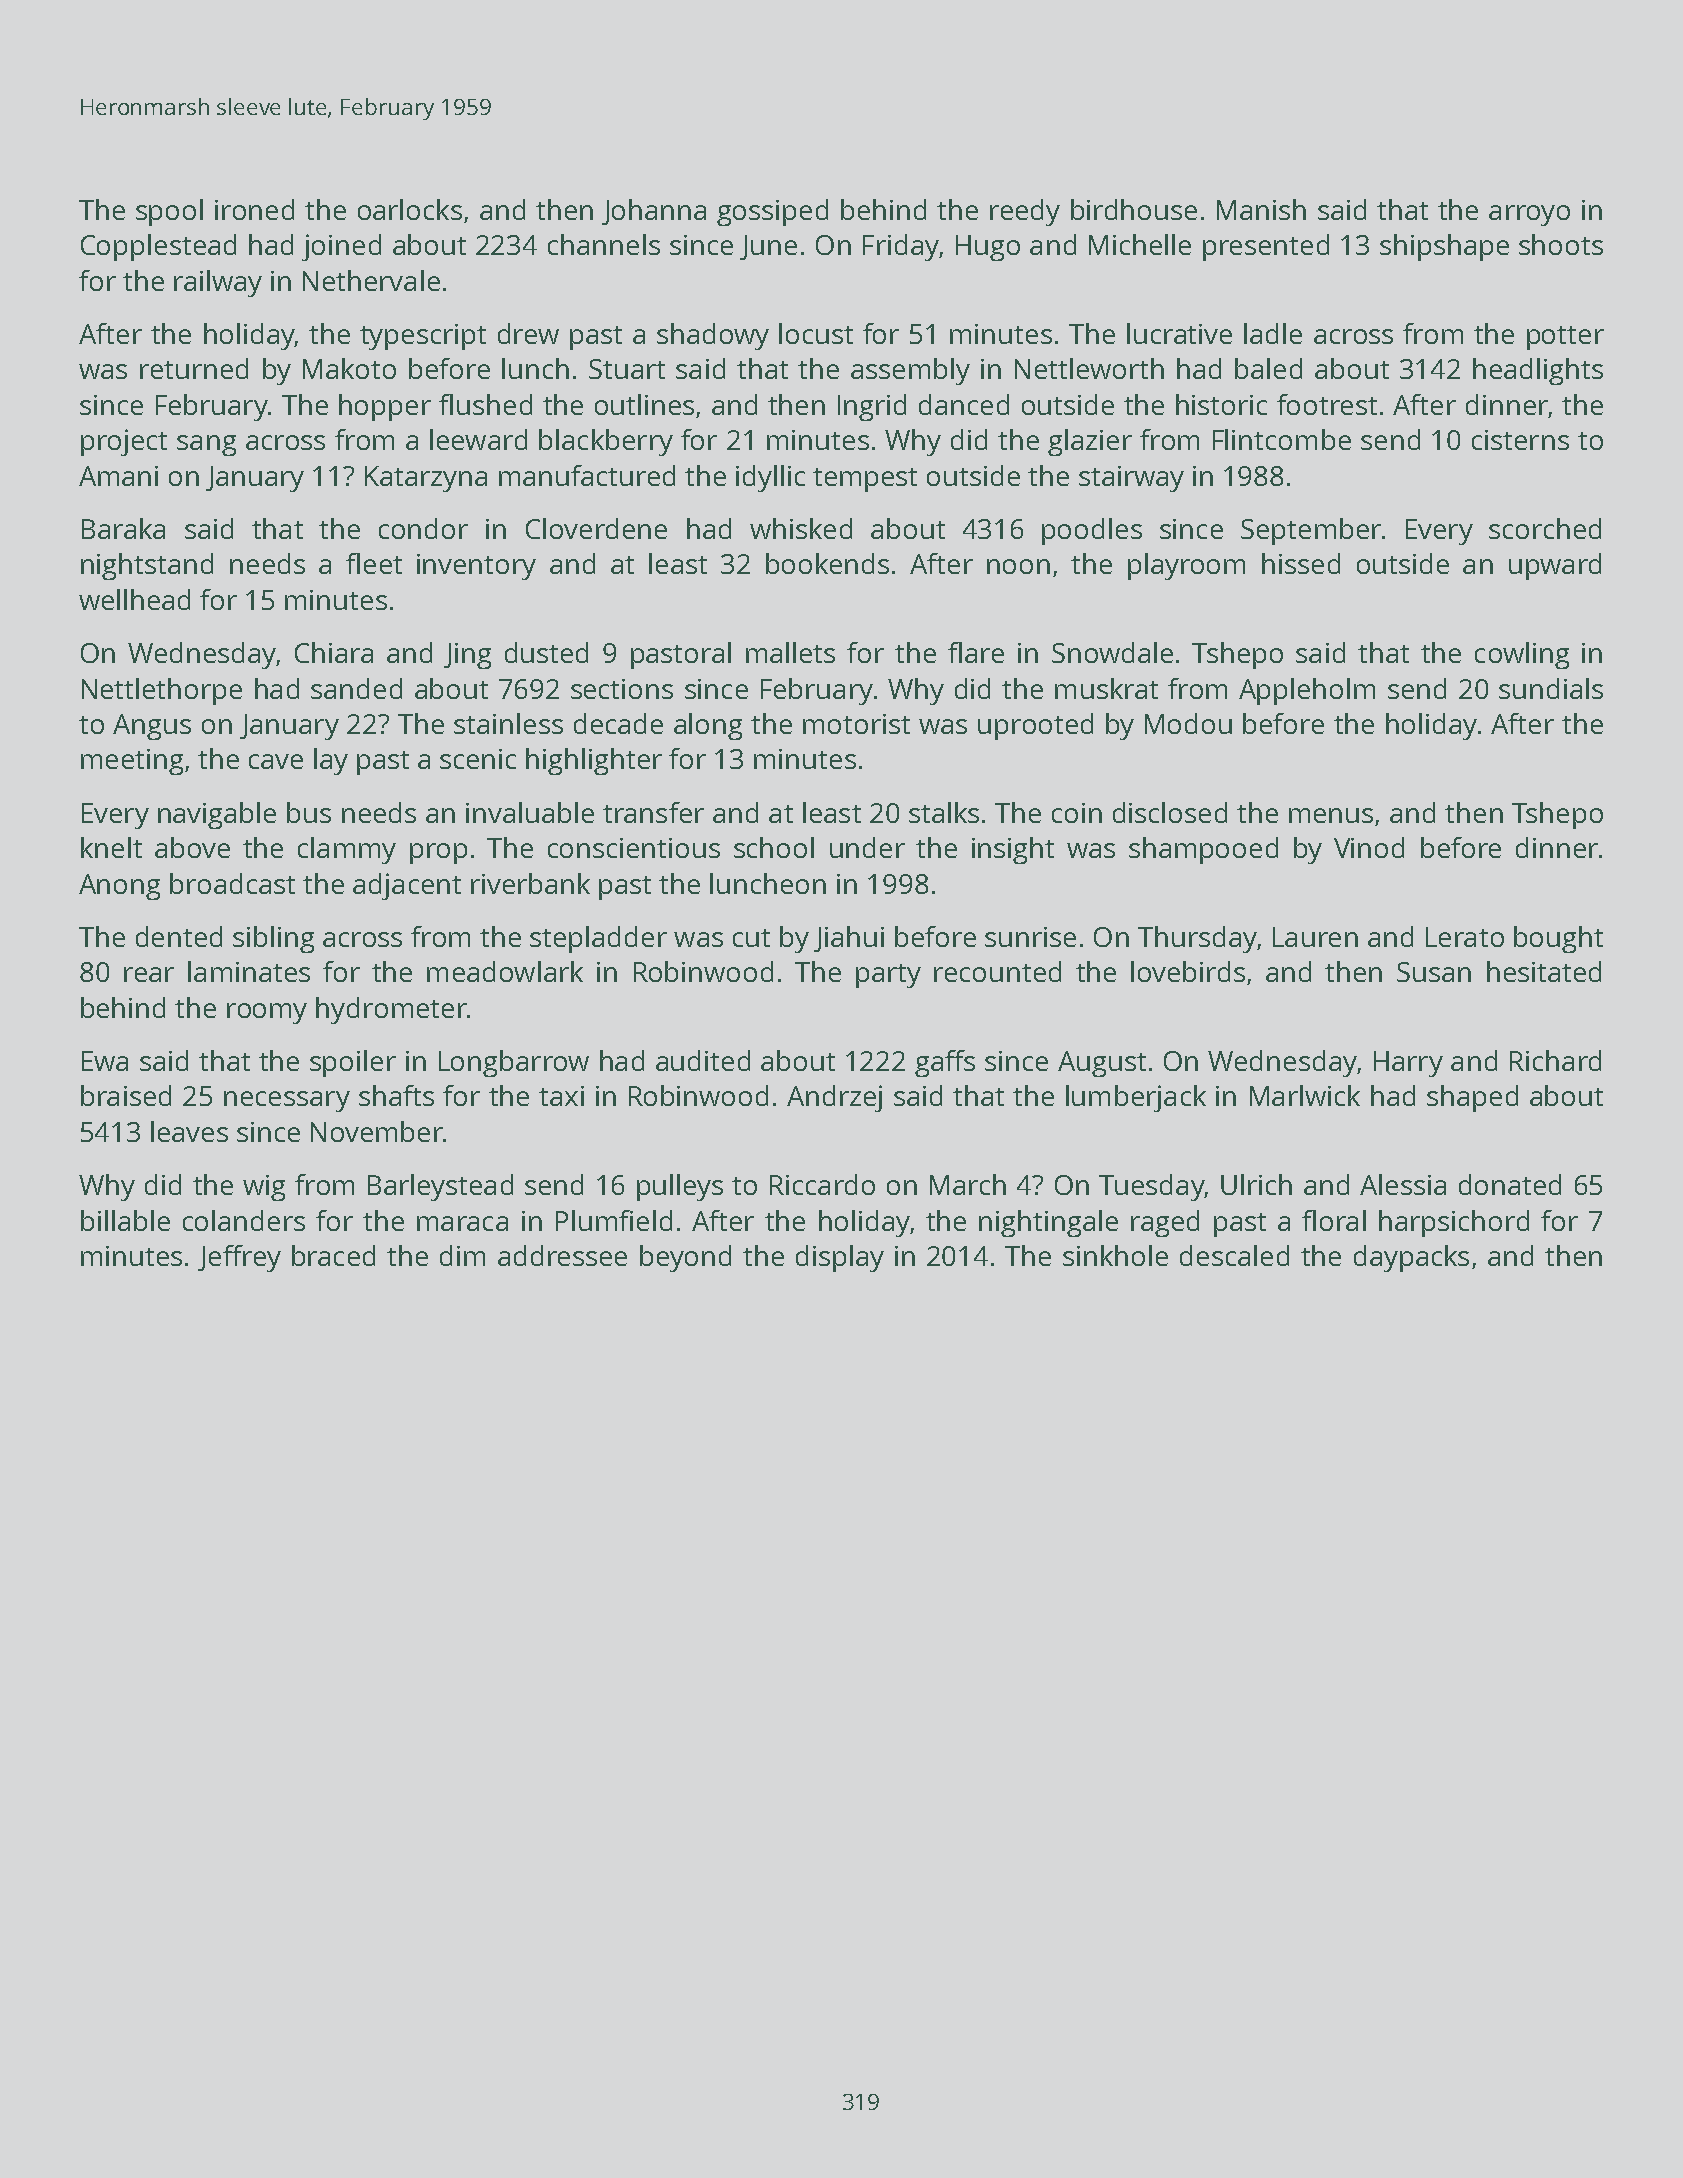 The height and width of the screenshot is (2178, 1683). Describe the element at coordinates (125, 1220) in the screenshot. I see `billable` at that location.
